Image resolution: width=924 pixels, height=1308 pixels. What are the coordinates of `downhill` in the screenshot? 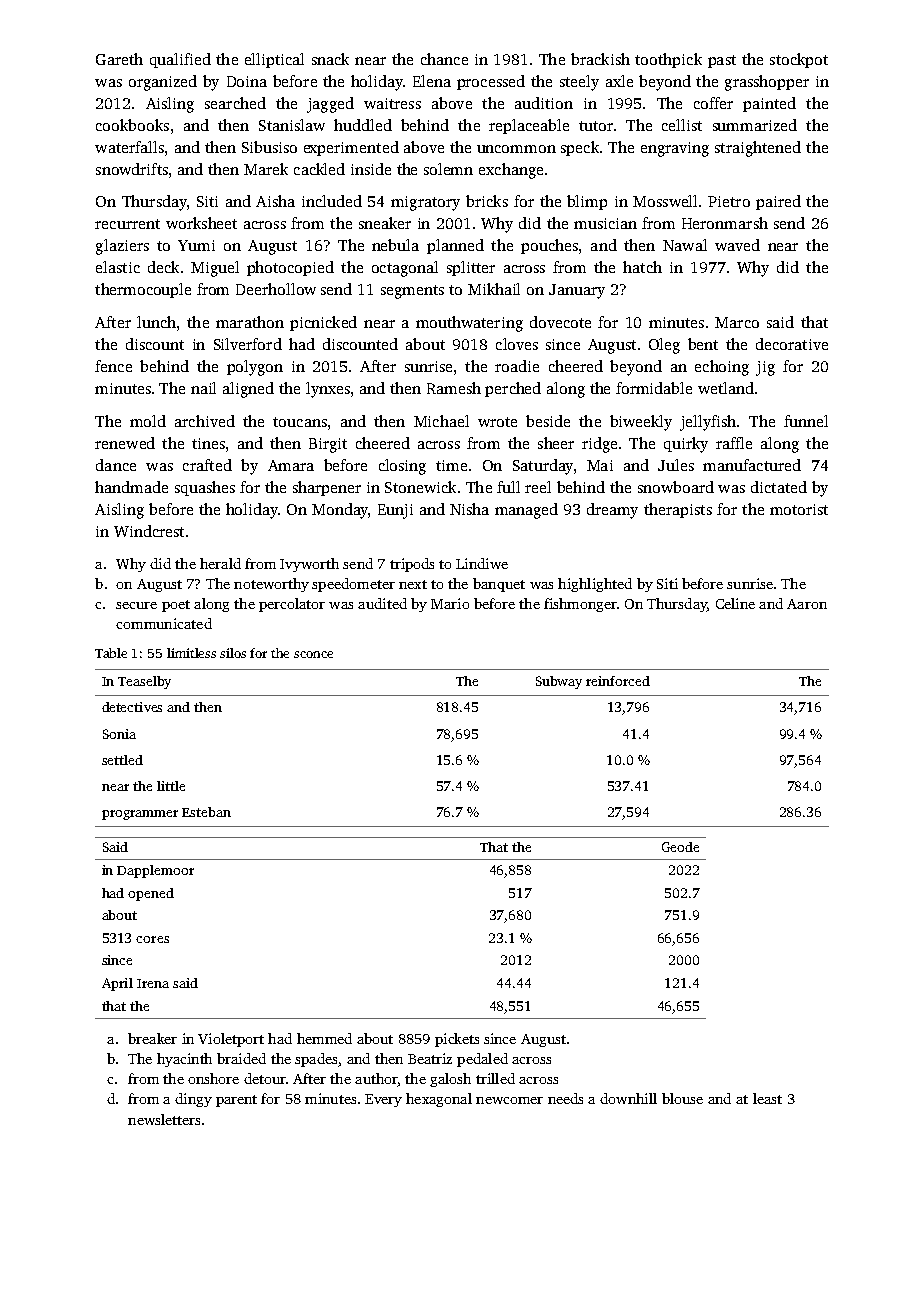 It's located at (628, 1098).
